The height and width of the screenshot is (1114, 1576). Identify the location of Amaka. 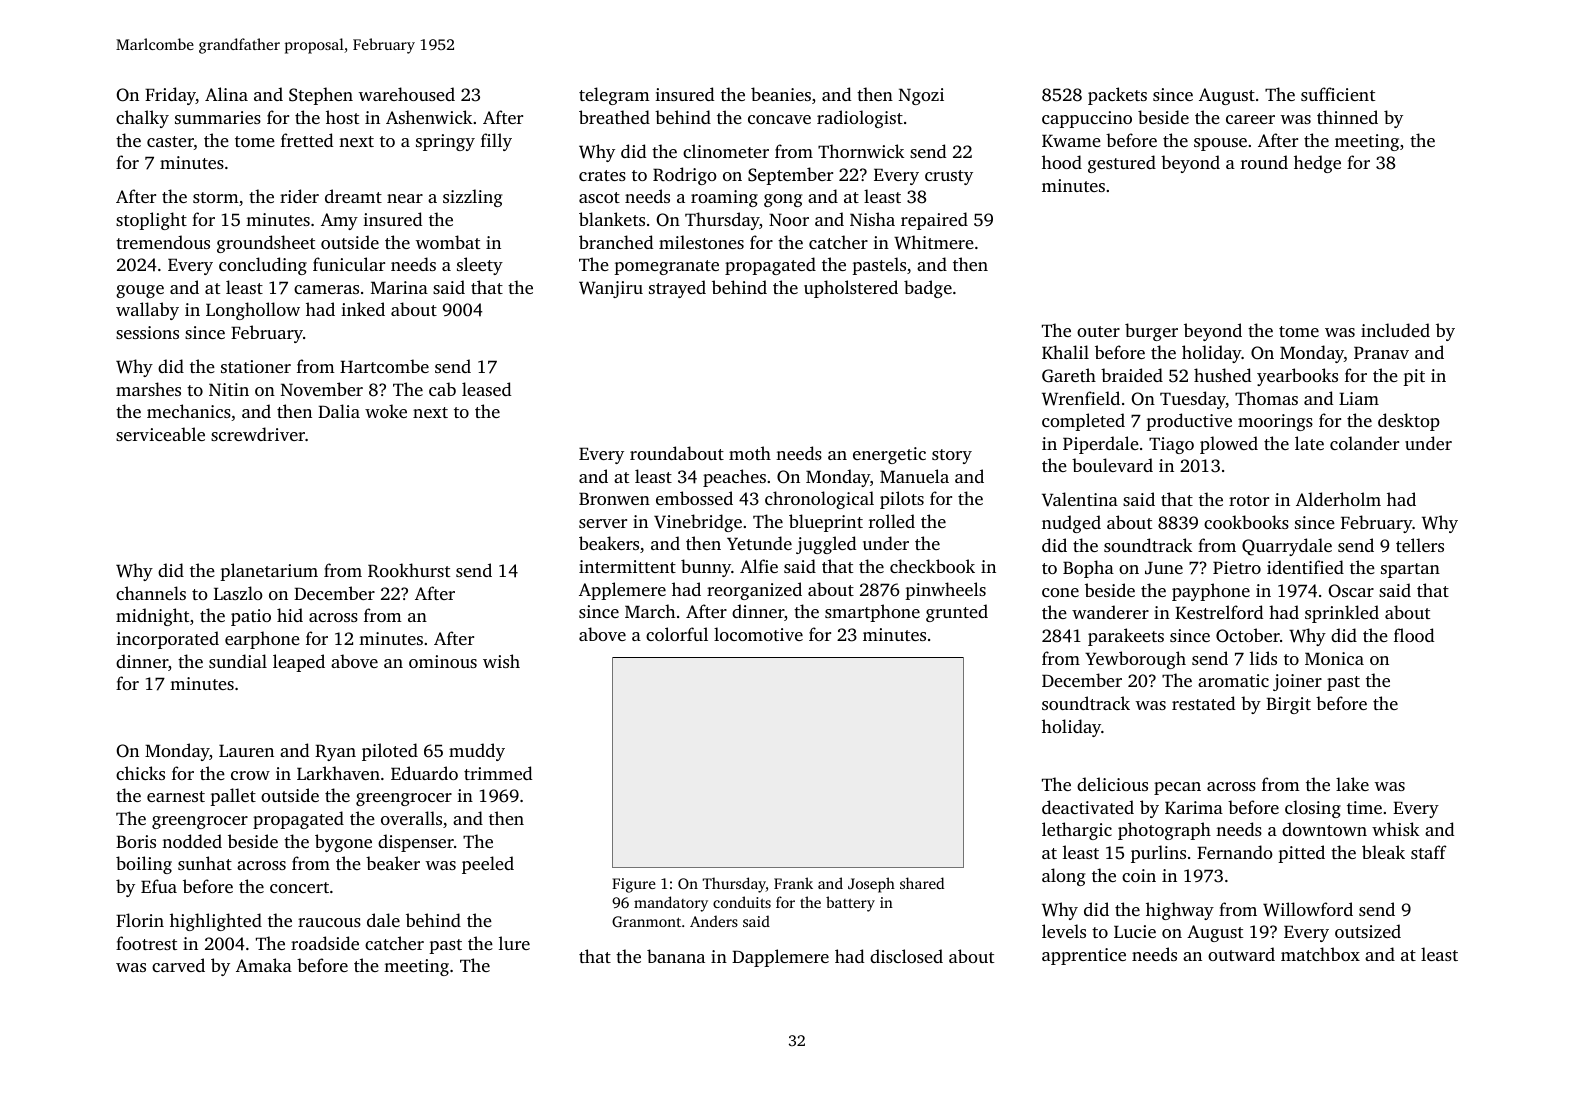
(264, 965).
